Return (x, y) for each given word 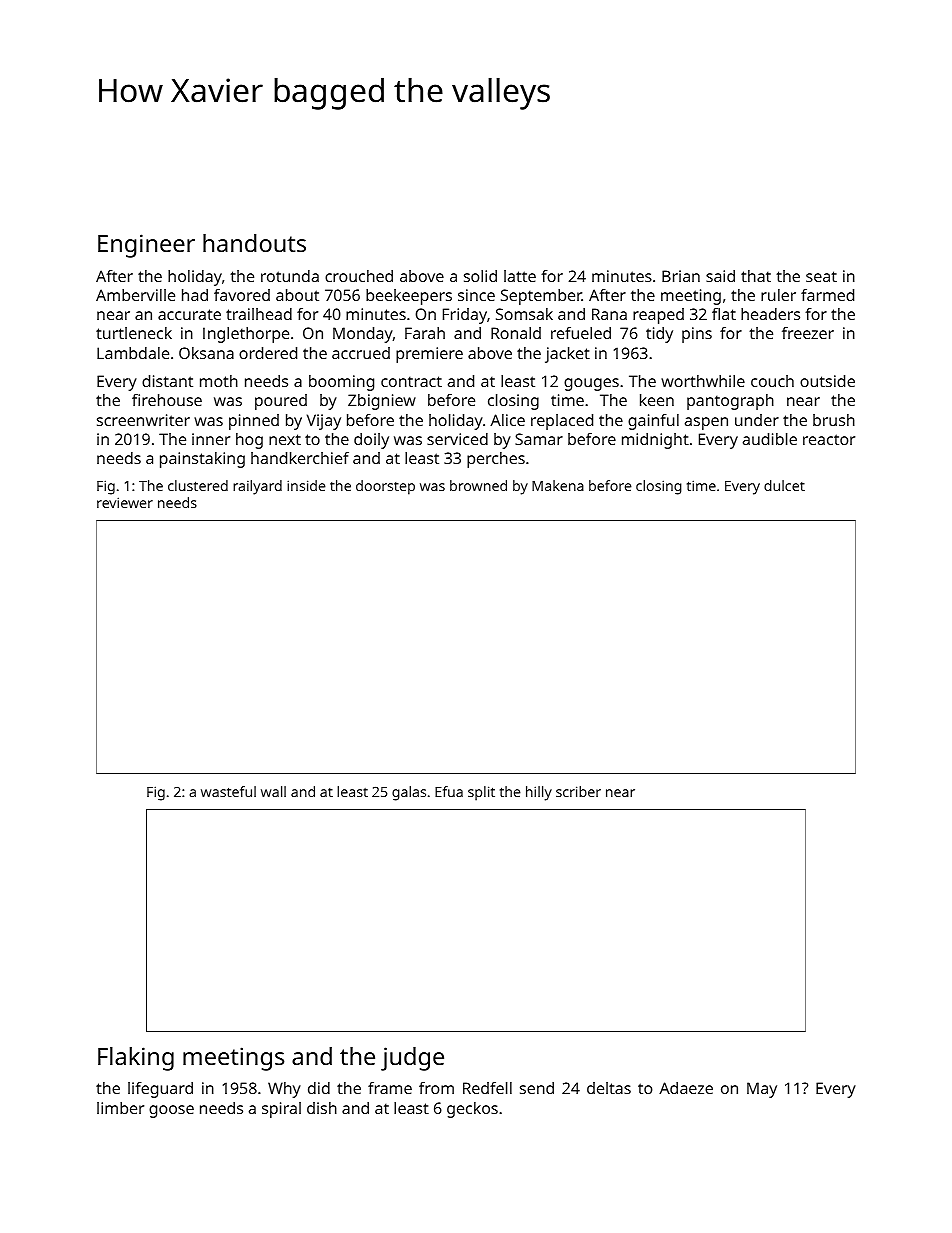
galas (409, 793)
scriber (578, 791)
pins (697, 335)
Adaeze (686, 1088)
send (537, 1088)
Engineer (146, 246)
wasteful (228, 791)
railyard (257, 487)
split (481, 793)
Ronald (516, 333)
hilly (539, 793)
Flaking (136, 1059)
